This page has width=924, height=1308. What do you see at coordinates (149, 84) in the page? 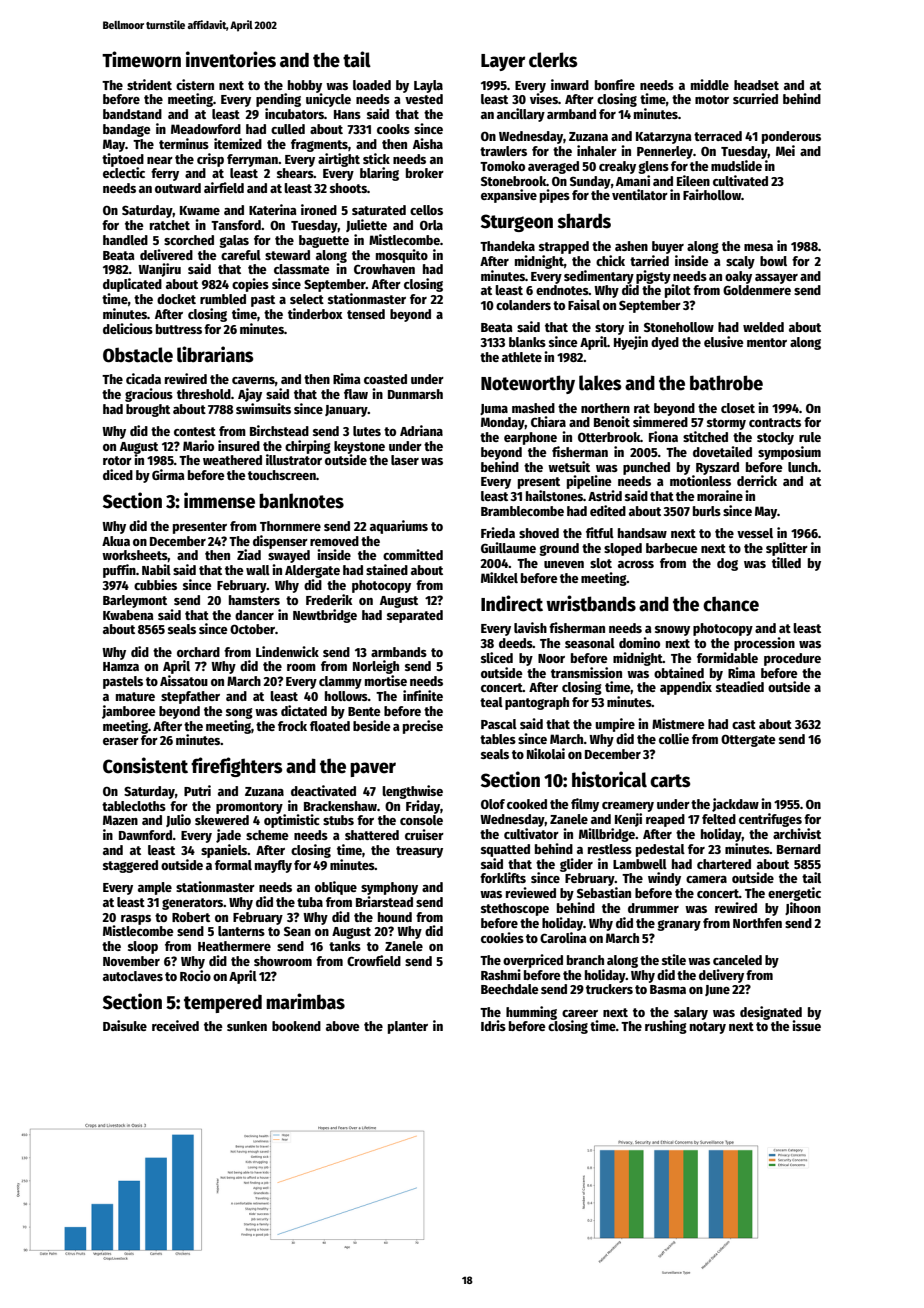
I see `strident` at bounding box center [149, 84].
